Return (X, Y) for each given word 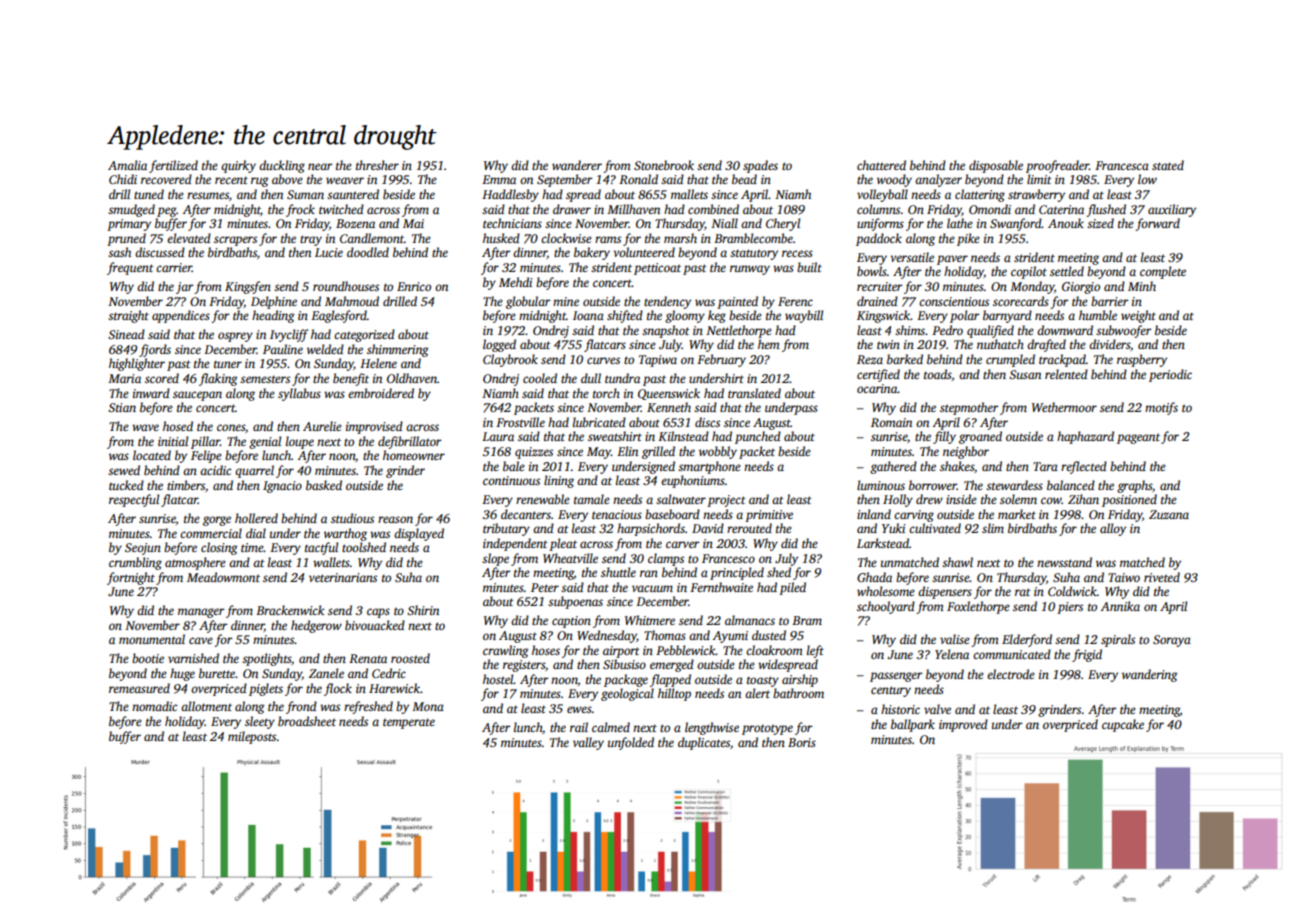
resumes (208, 195)
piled (792, 588)
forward (1157, 224)
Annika (1120, 606)
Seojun (143, 549)
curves (603, 360)
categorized (364, 335)
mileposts (252, 737)
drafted (1046, 345)
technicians (512, 223)
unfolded (631, 743)
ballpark (913, 725)
